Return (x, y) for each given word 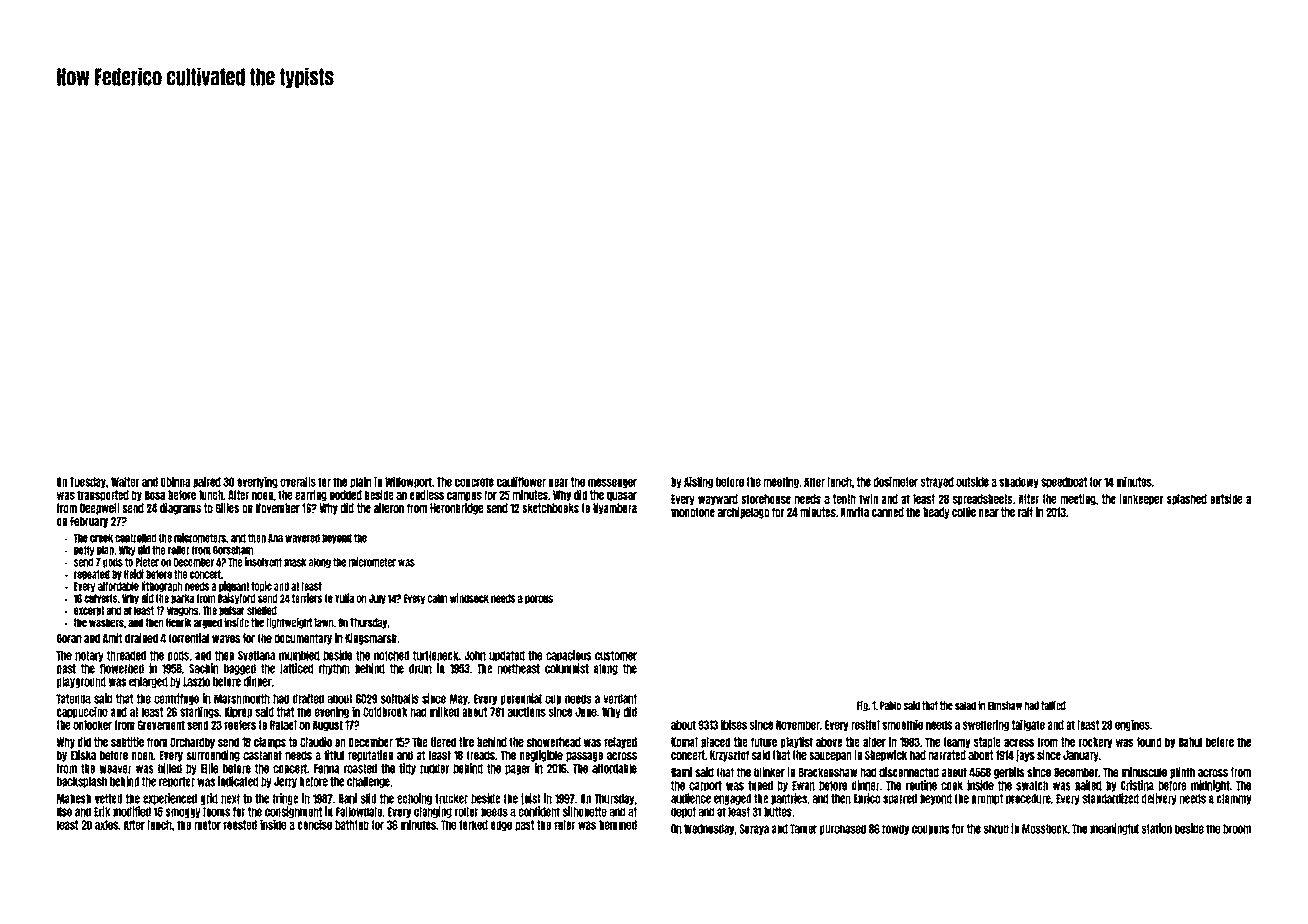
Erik (102, 811)
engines (1132, 725)
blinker (769, 772)
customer (616, 656)
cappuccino (82, 712)
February (89, 522)
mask (295, 562)
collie (964, 512)
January (1081, 756)
